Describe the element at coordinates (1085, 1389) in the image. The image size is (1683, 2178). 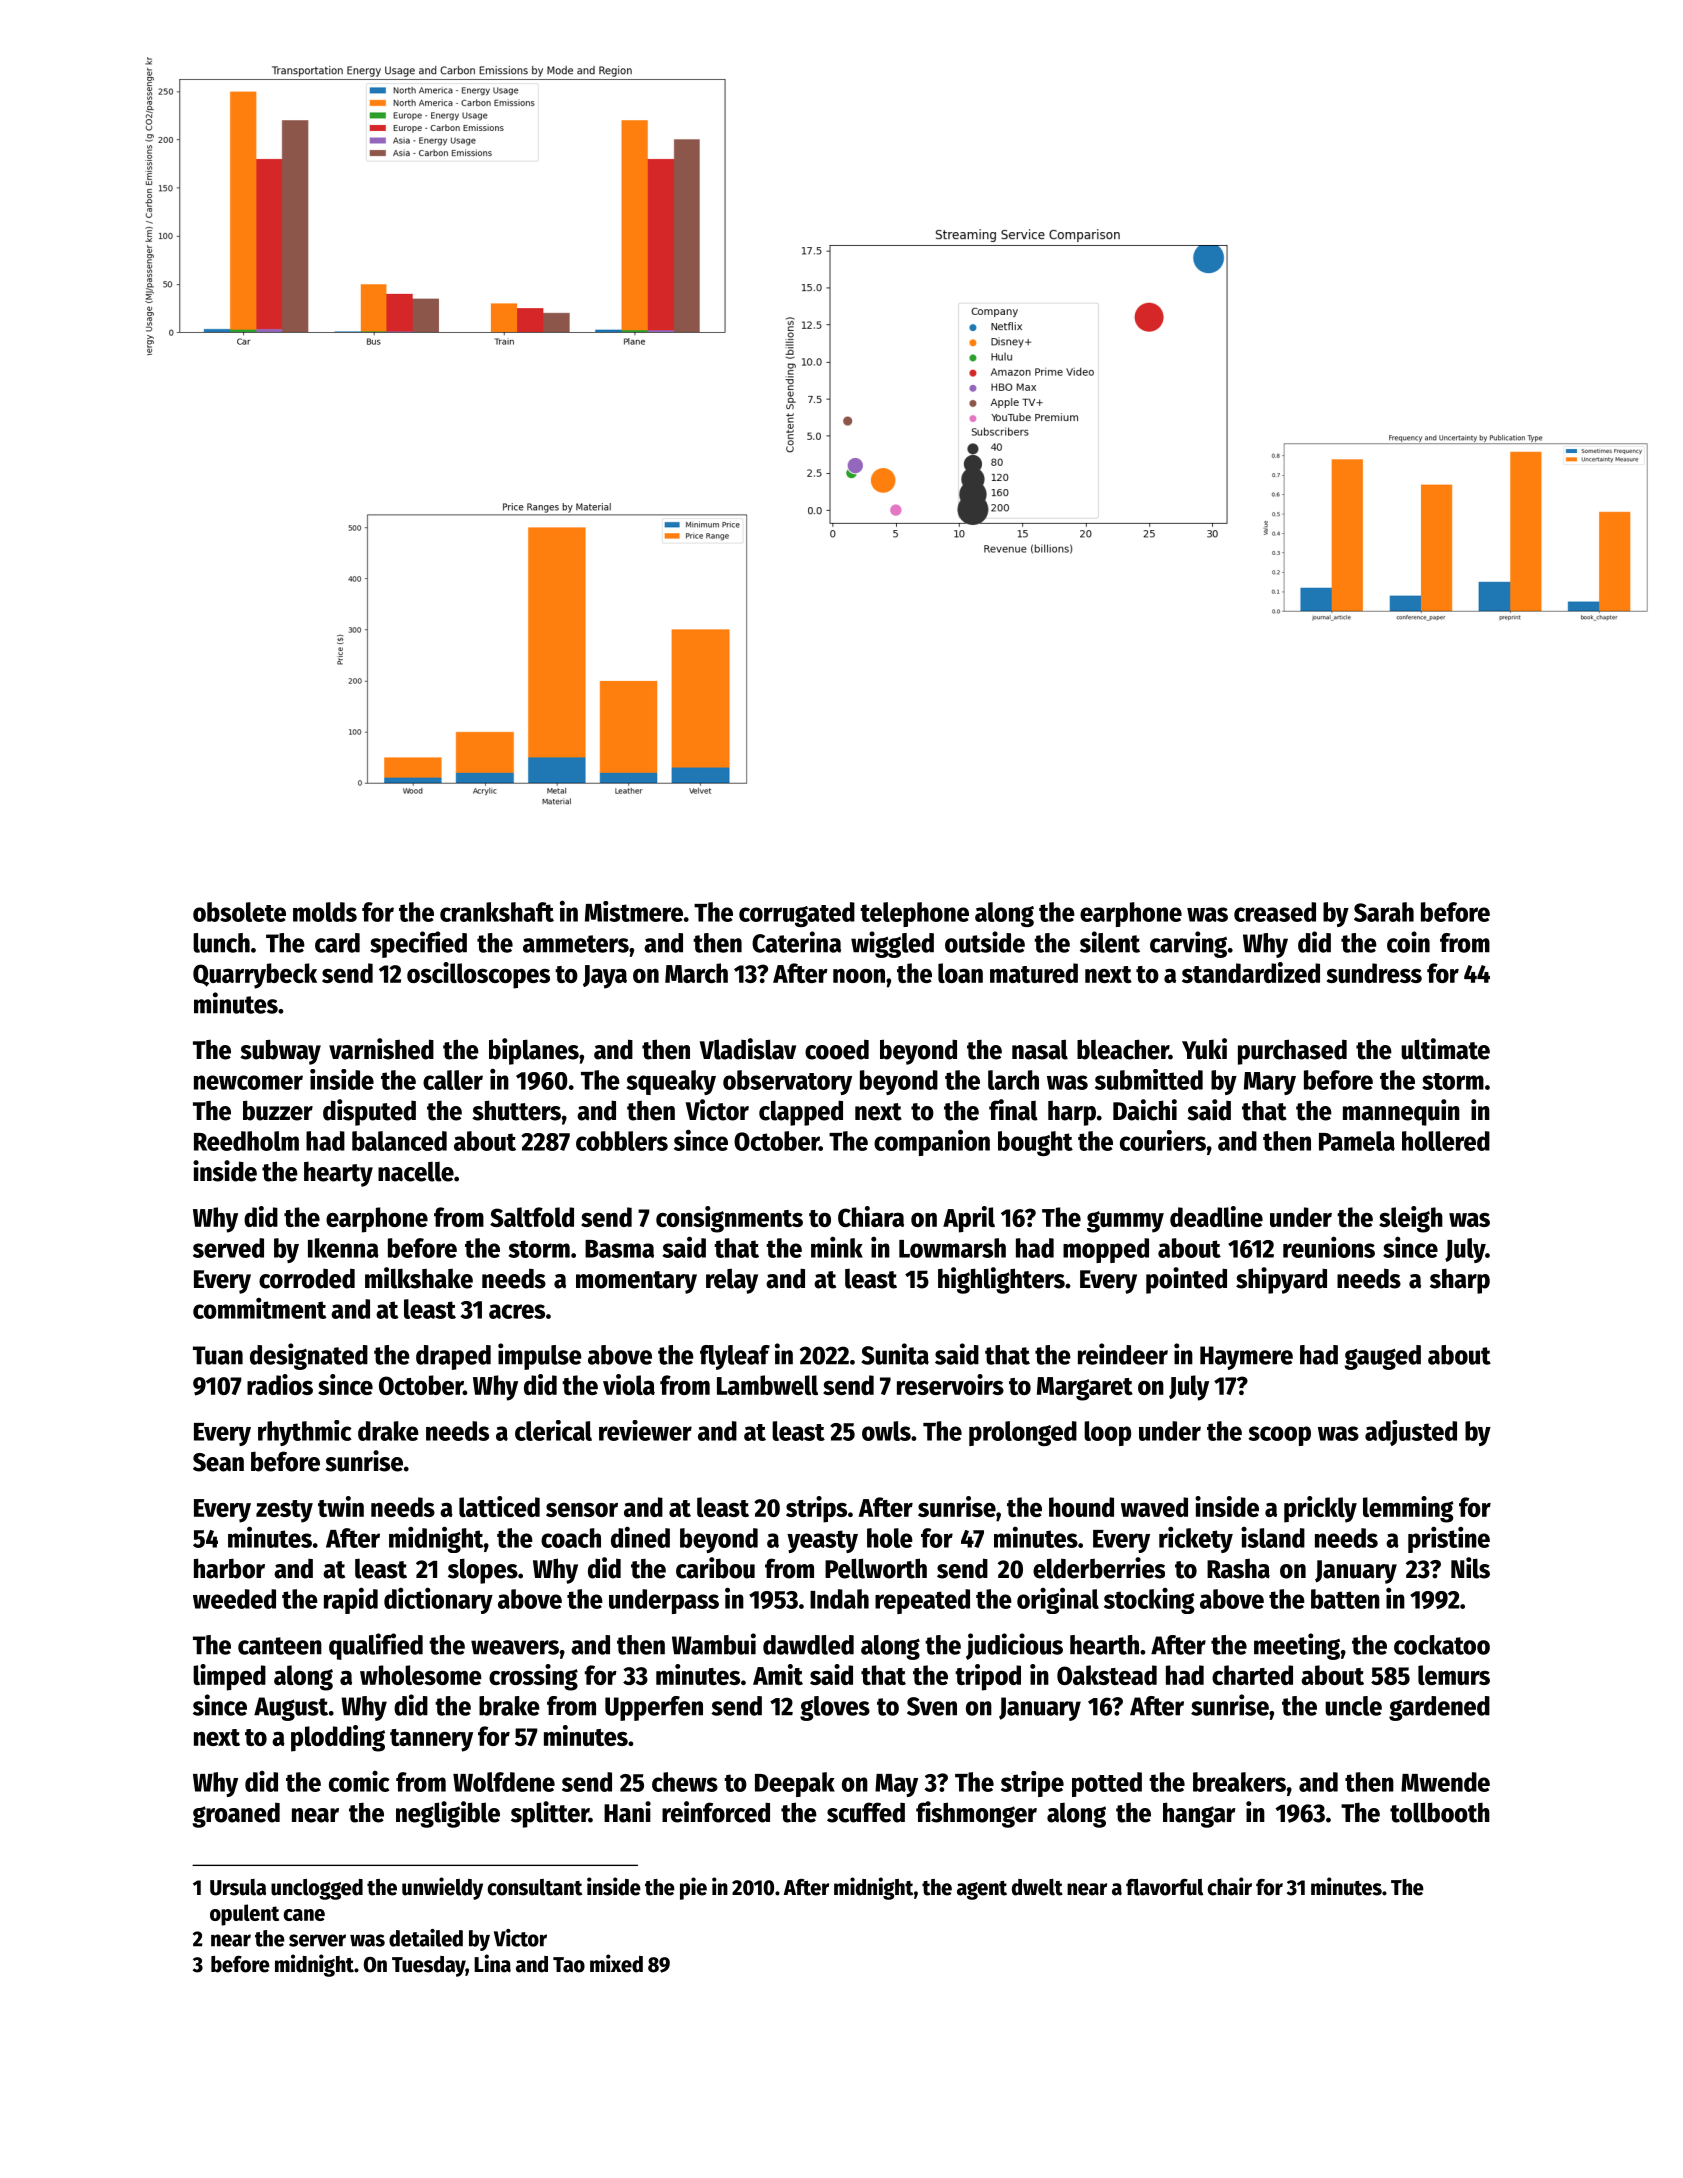
I see `Margaret` at that location.
